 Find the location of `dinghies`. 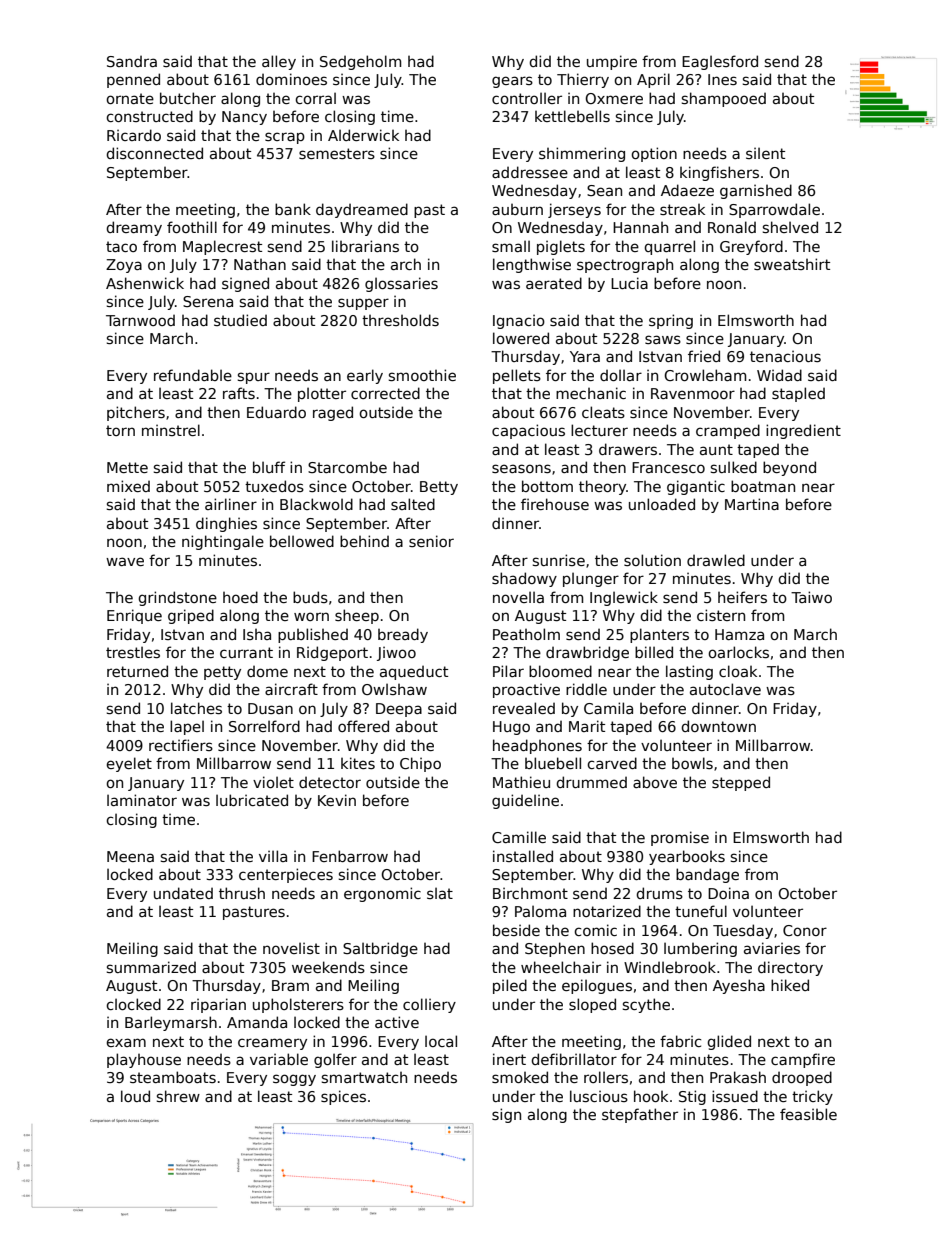

dinghies is located at coordinates (226, 524).
